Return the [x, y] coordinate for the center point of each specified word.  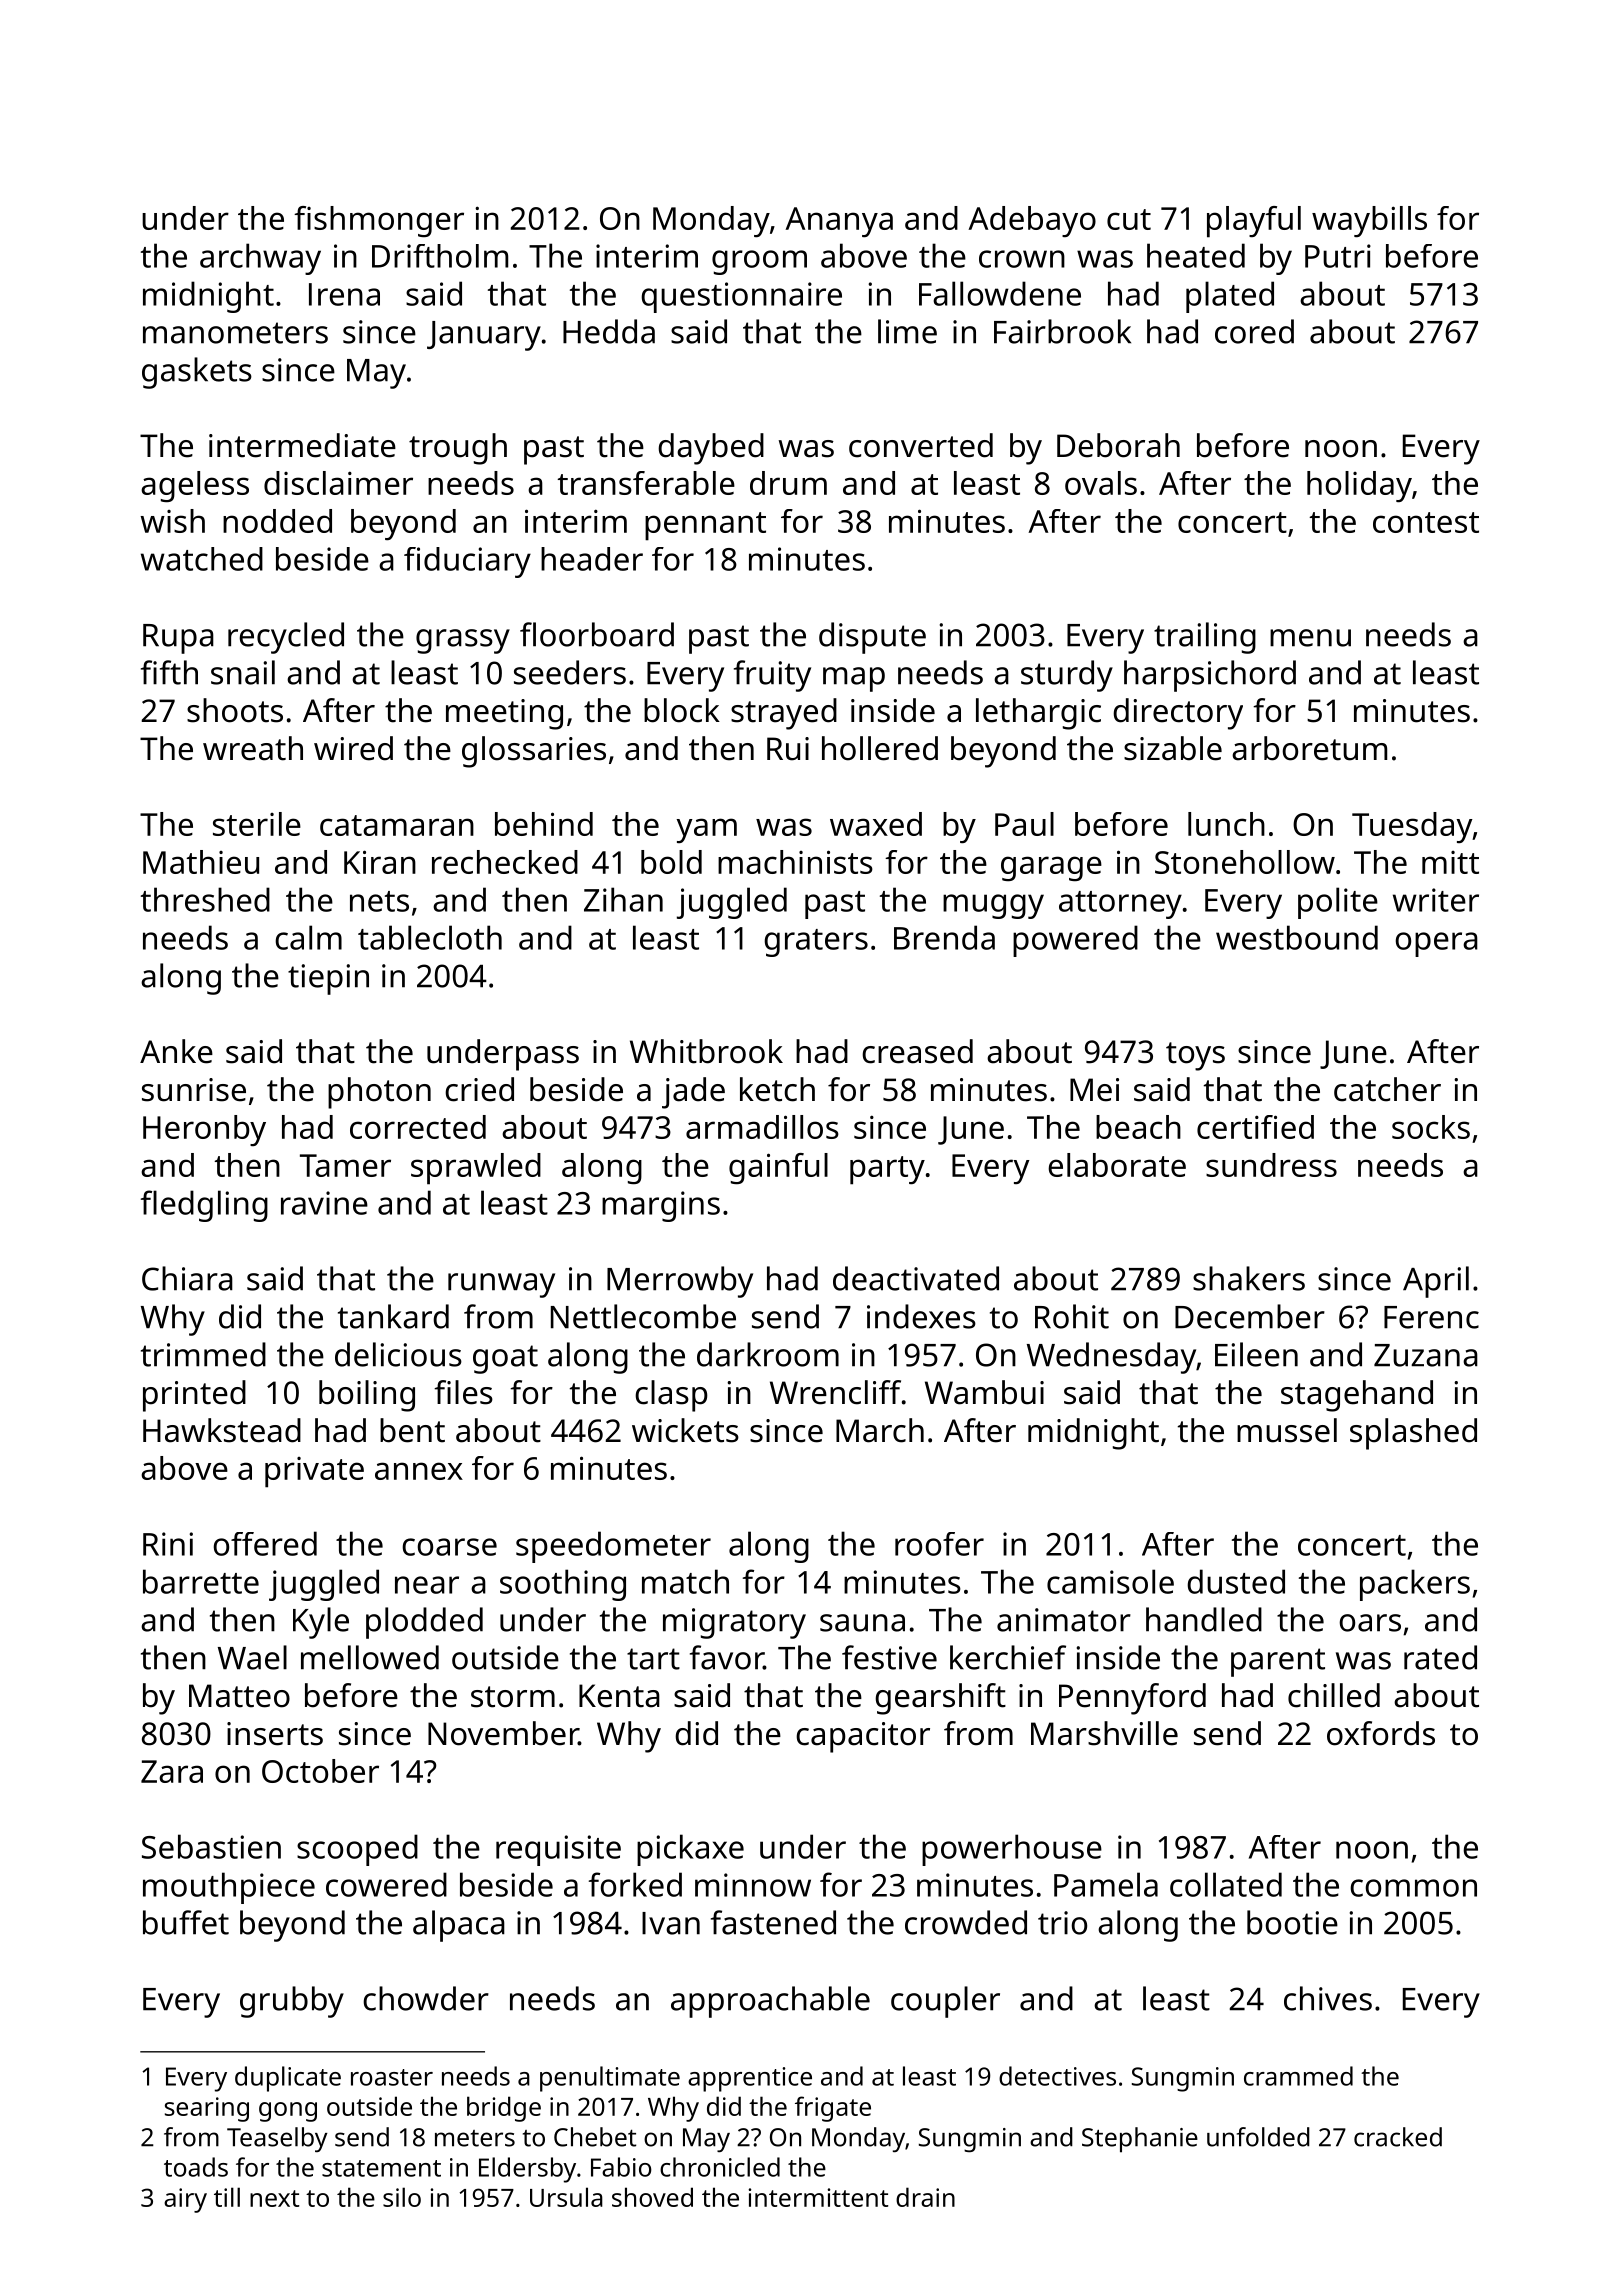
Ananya [839, 222]
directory [1178, 714]
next [274, 2198]
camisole [1110, 1581]
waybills [1369, 221]
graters [816, 943]
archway [260, 259]
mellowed [370, 1657]
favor [727, 1657]
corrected [418, 1127]
